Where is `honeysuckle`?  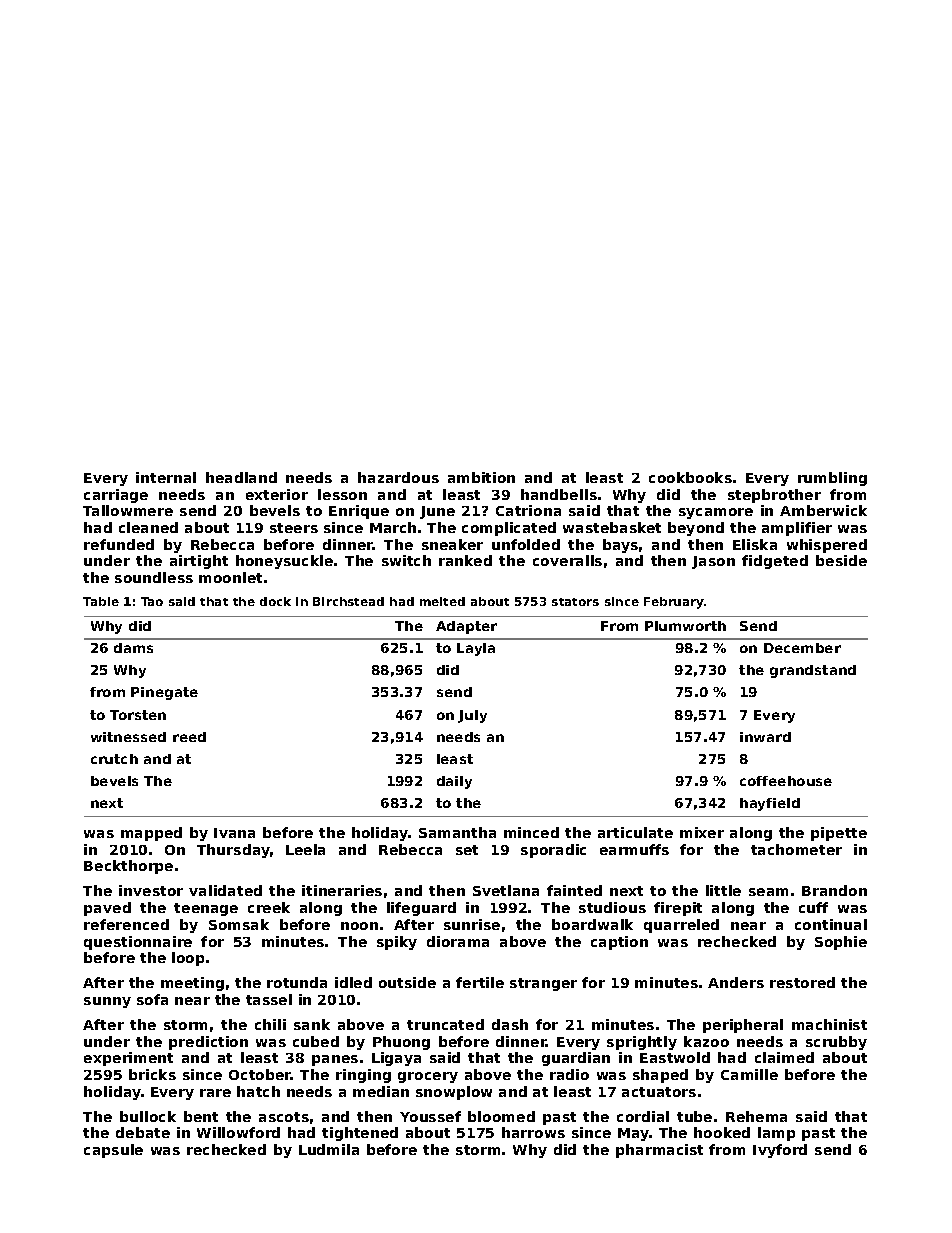 honeysuckle is located at coordinates (284, 562).
